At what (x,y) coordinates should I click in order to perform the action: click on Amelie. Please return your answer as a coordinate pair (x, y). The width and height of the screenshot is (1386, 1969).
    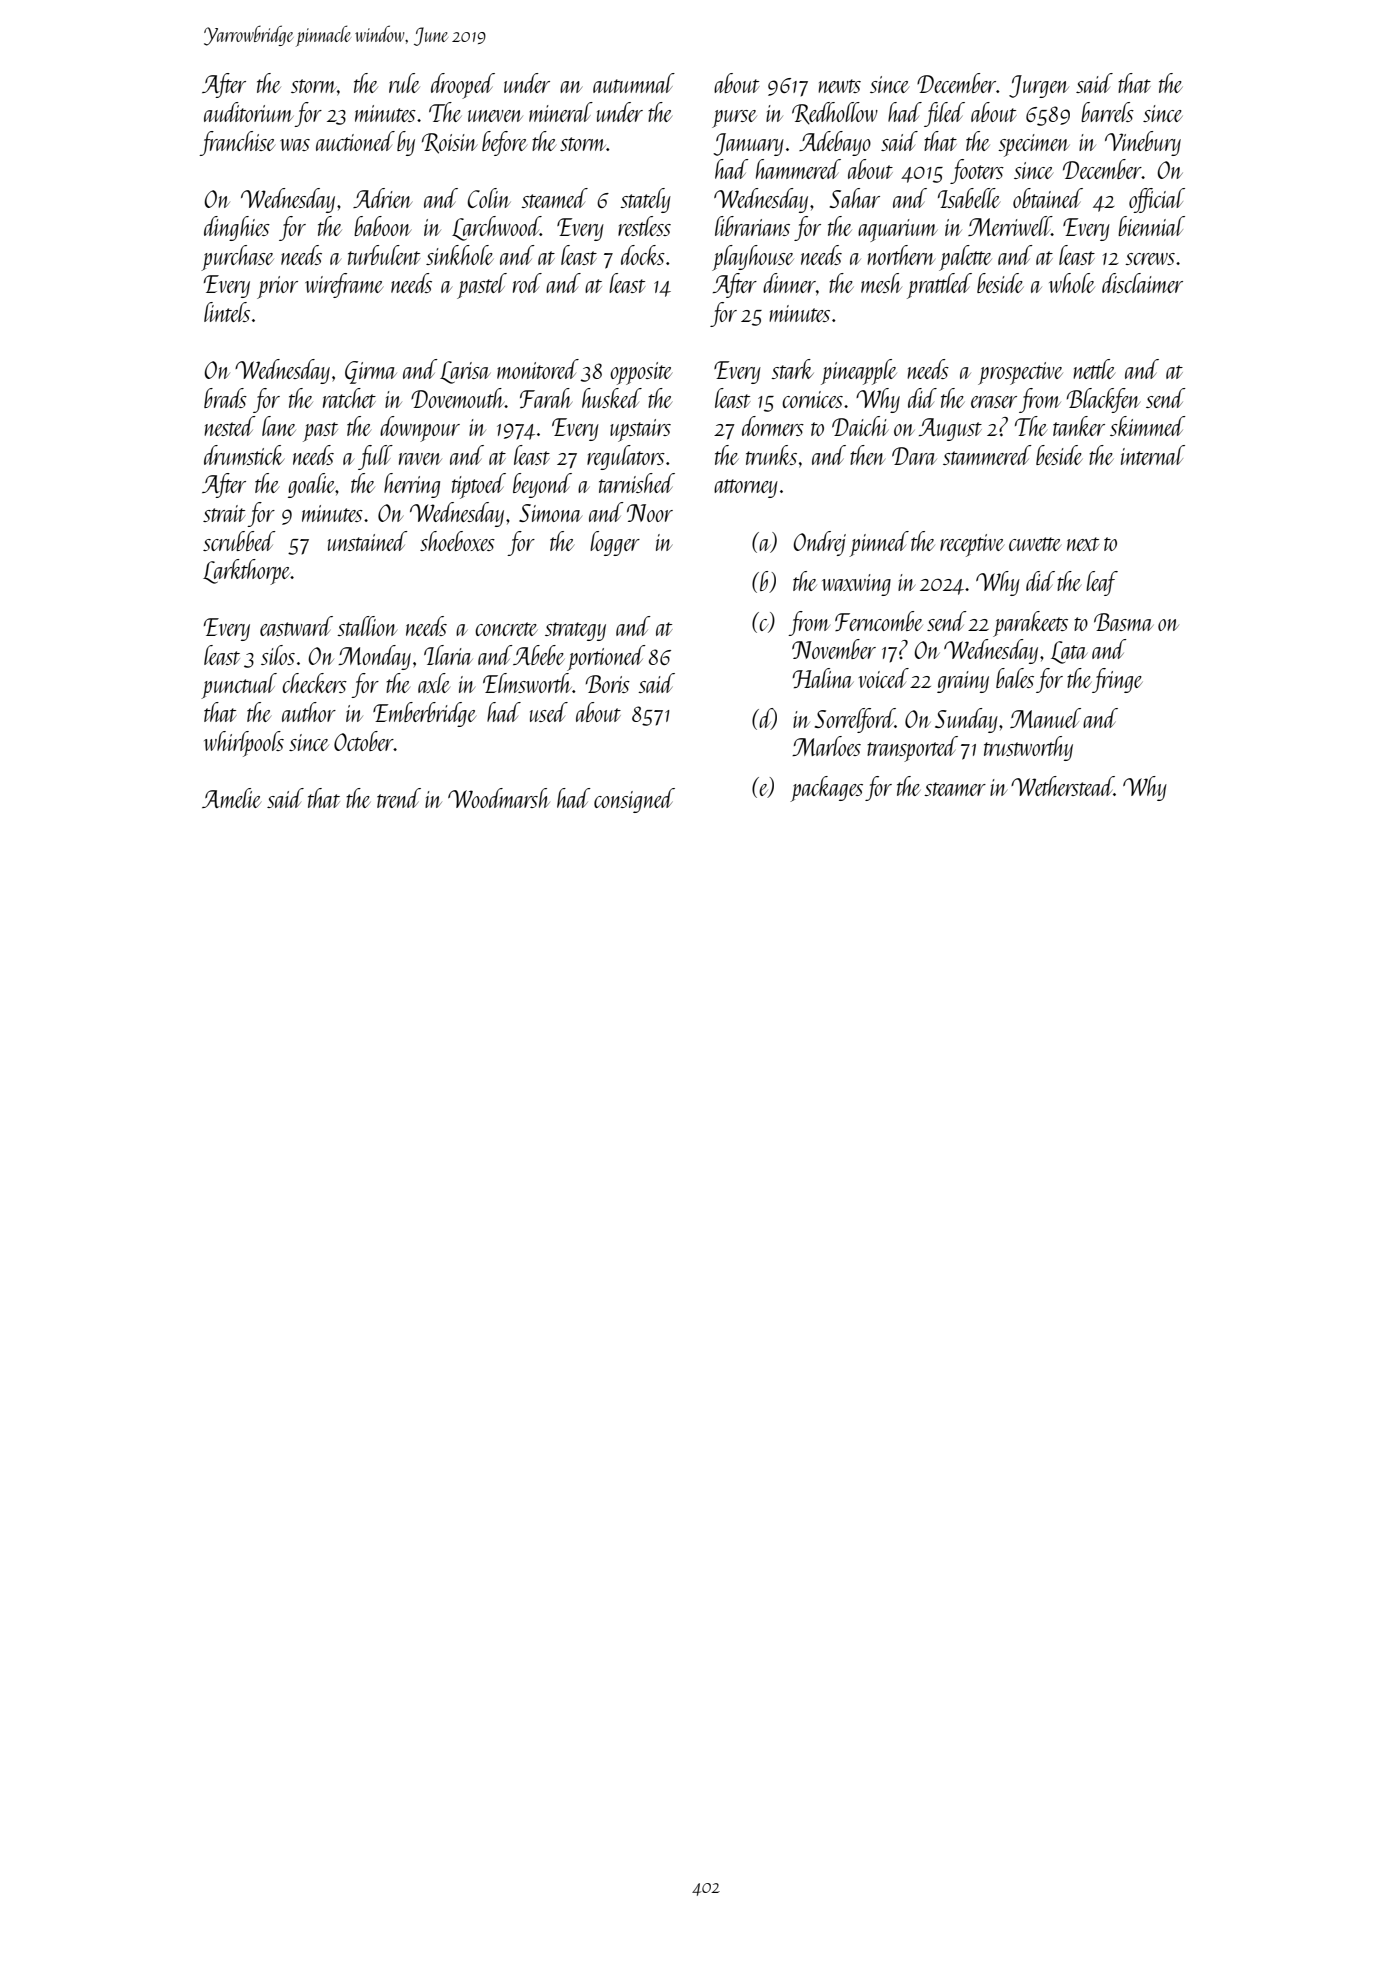
    Looking at the image, I should click on (231, 798).
